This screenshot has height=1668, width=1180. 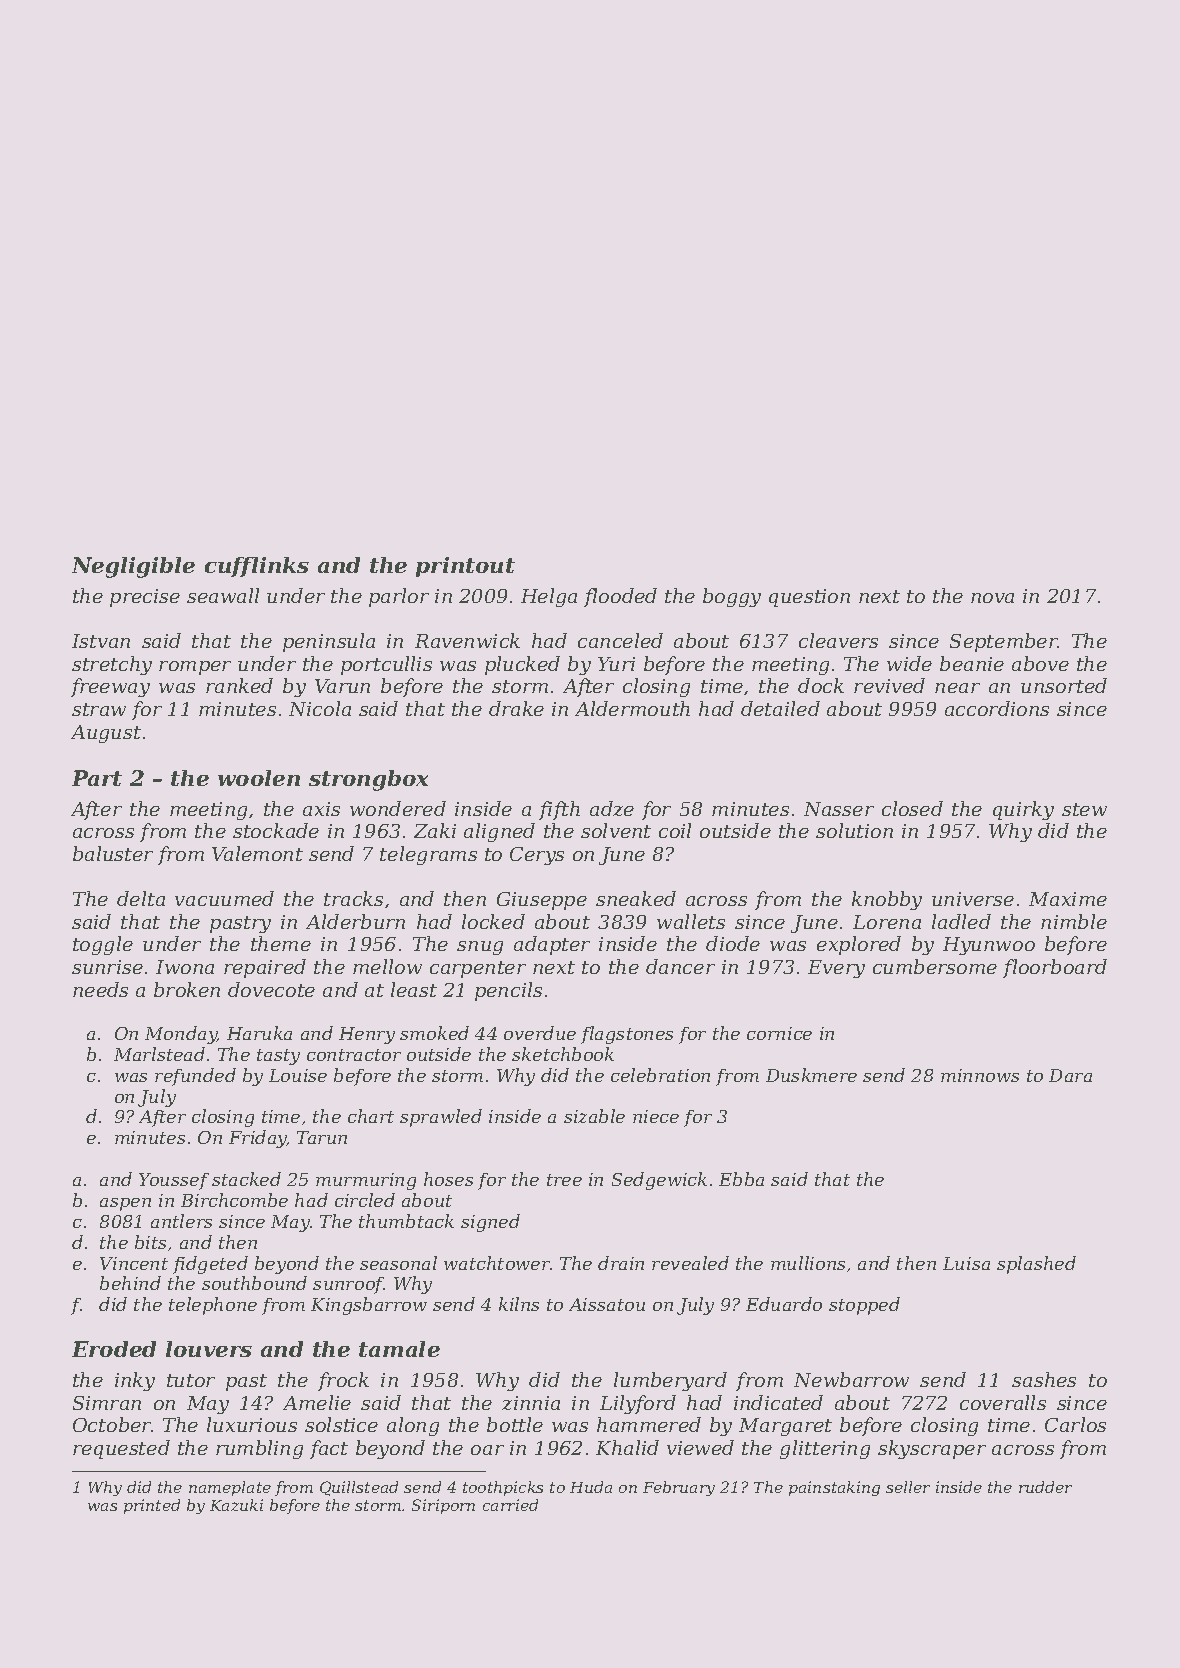 I want to click on wallets, so click(x=691, y=921).
